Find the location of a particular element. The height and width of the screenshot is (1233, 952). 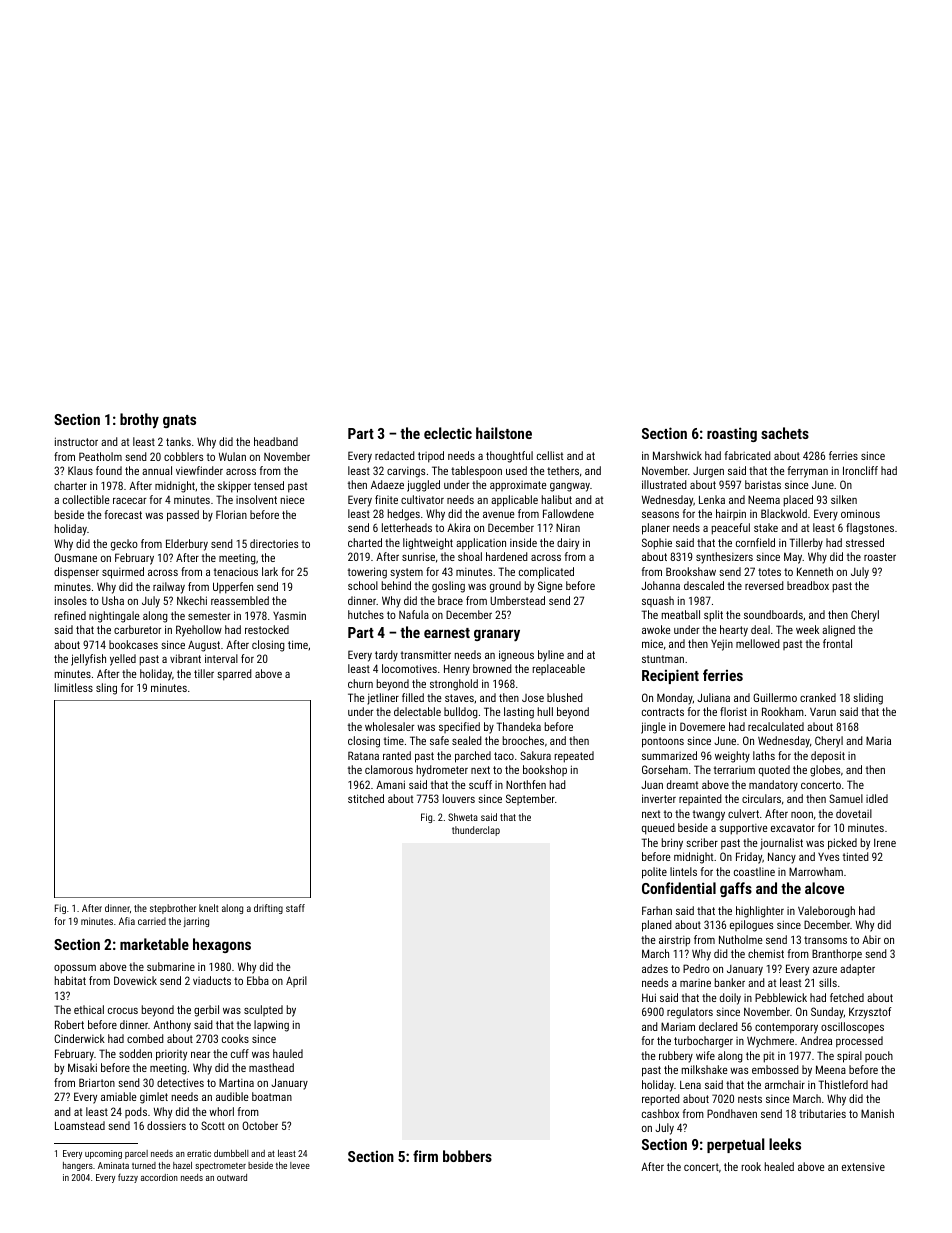

extensive is located at coordinates (863, 1167).
